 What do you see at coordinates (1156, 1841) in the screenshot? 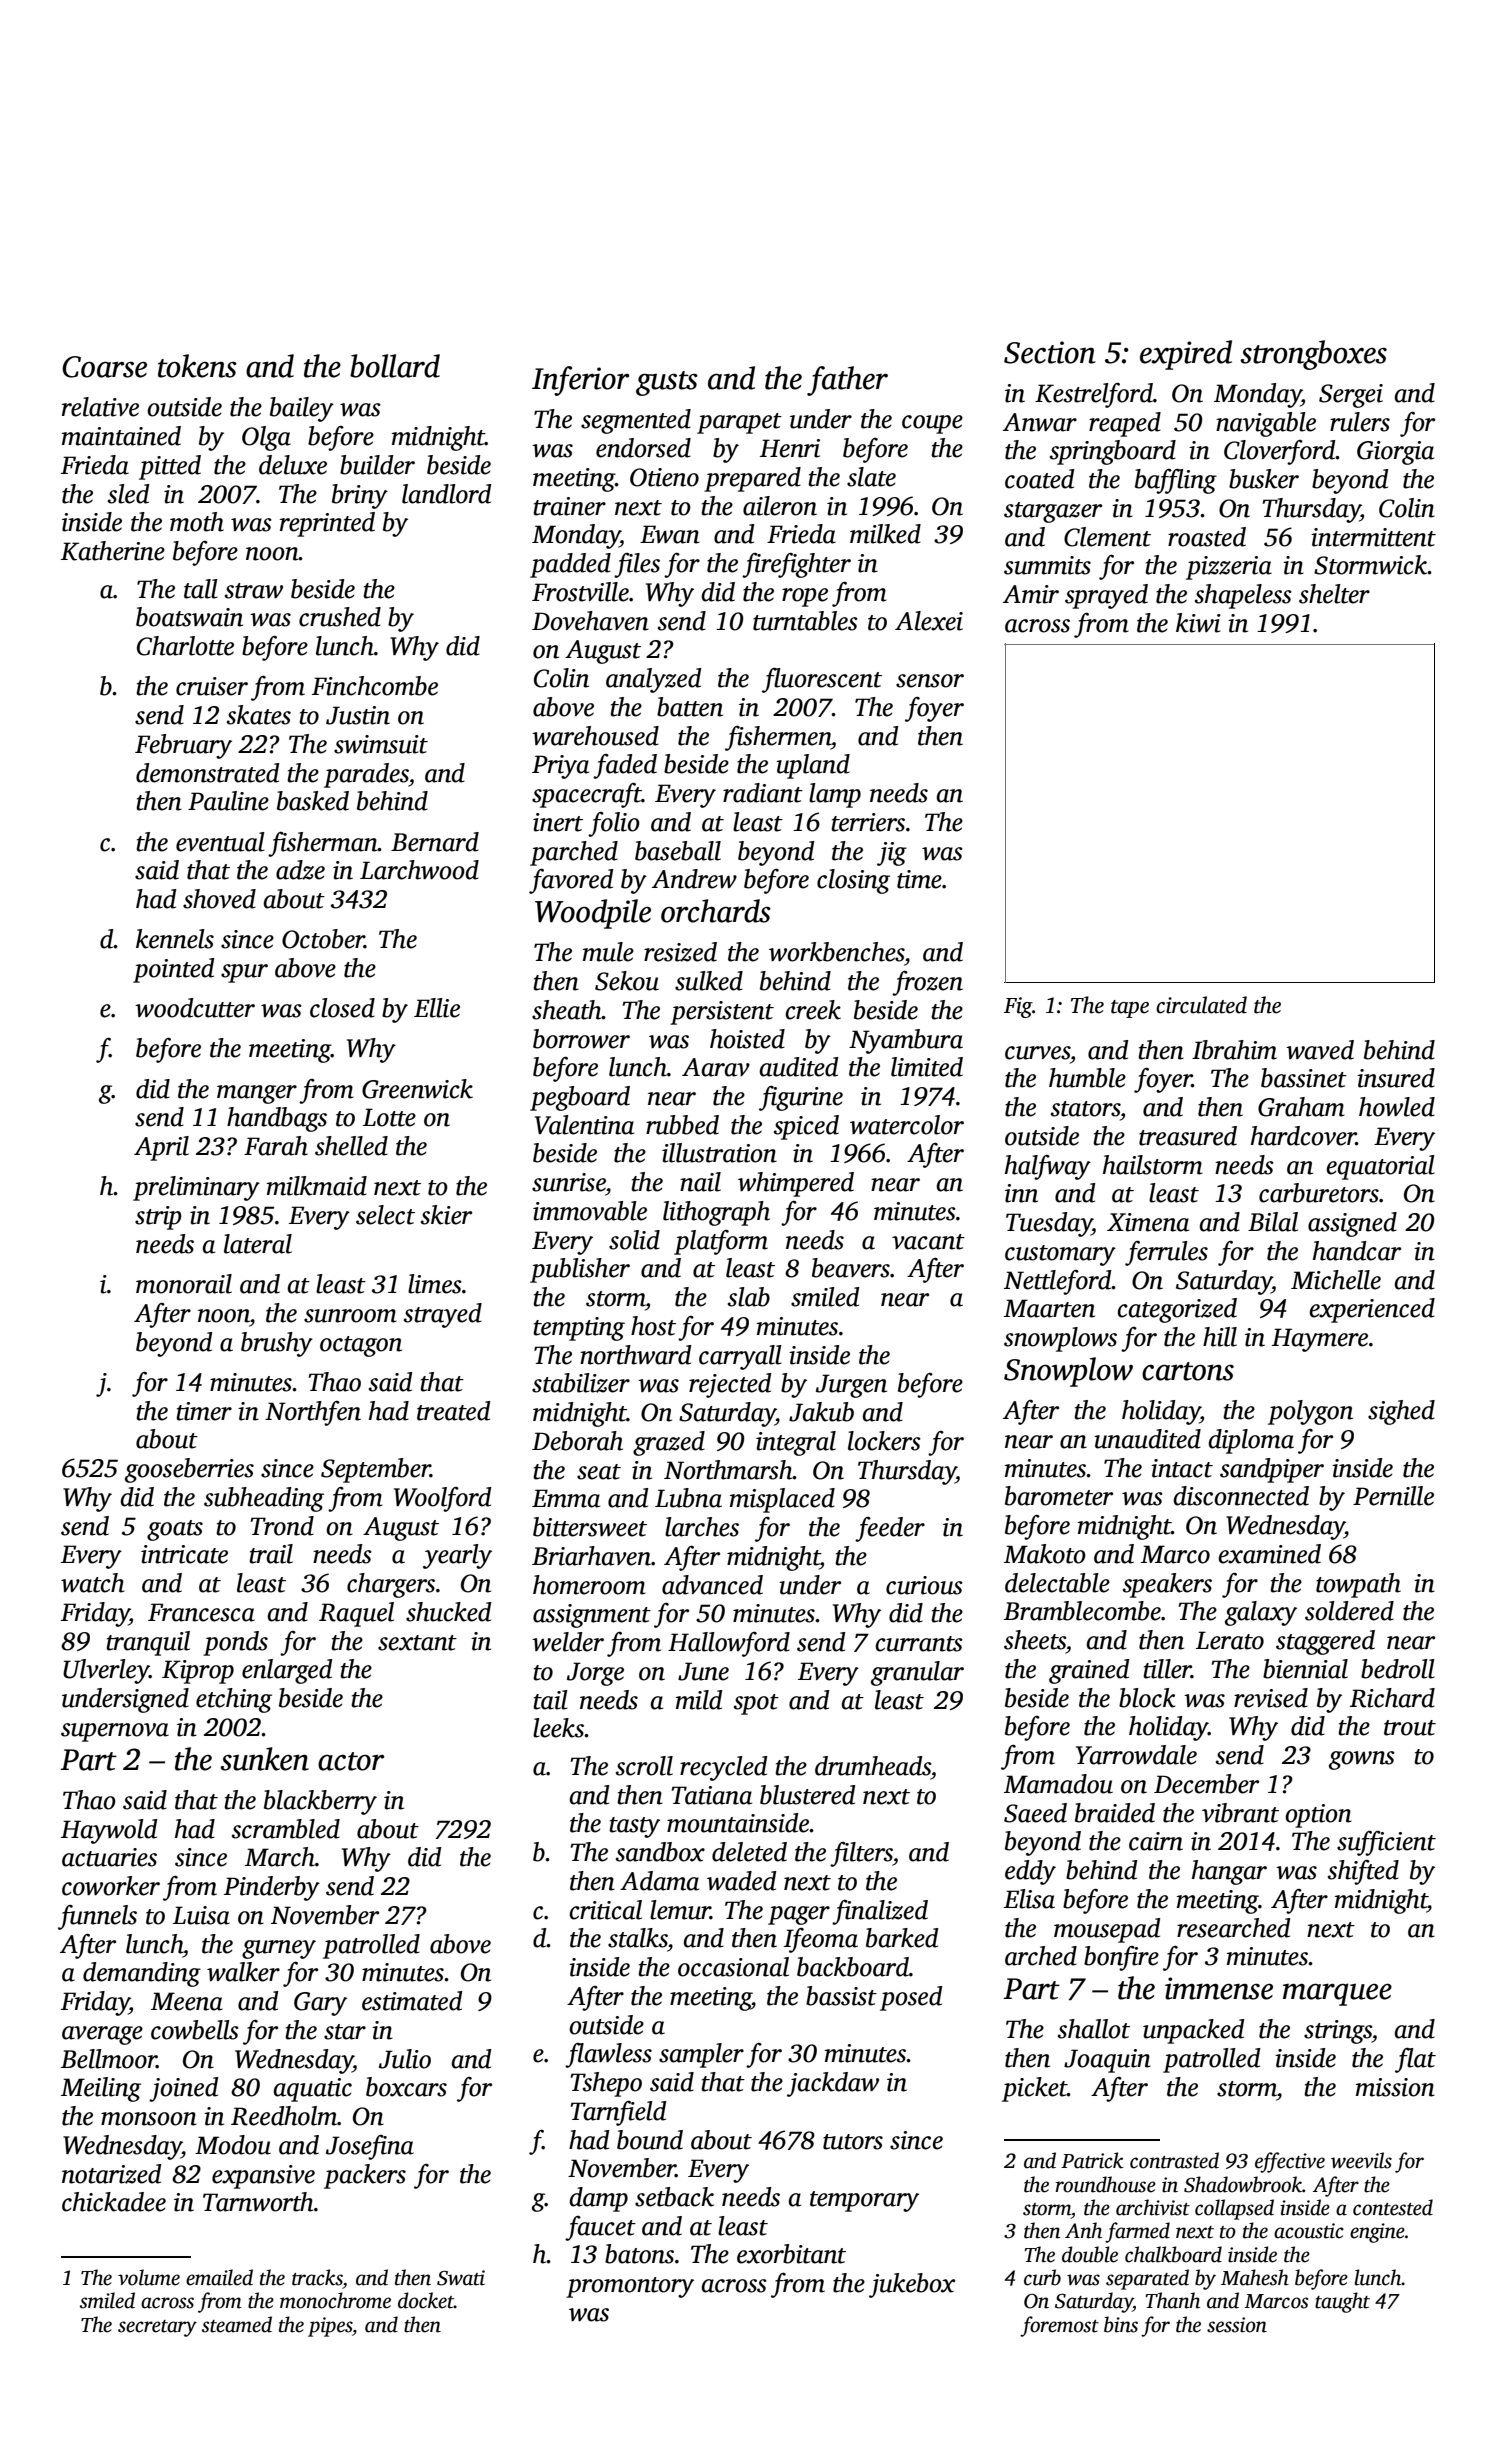
I see `cairn` at bounding box center [1156, 1841].
